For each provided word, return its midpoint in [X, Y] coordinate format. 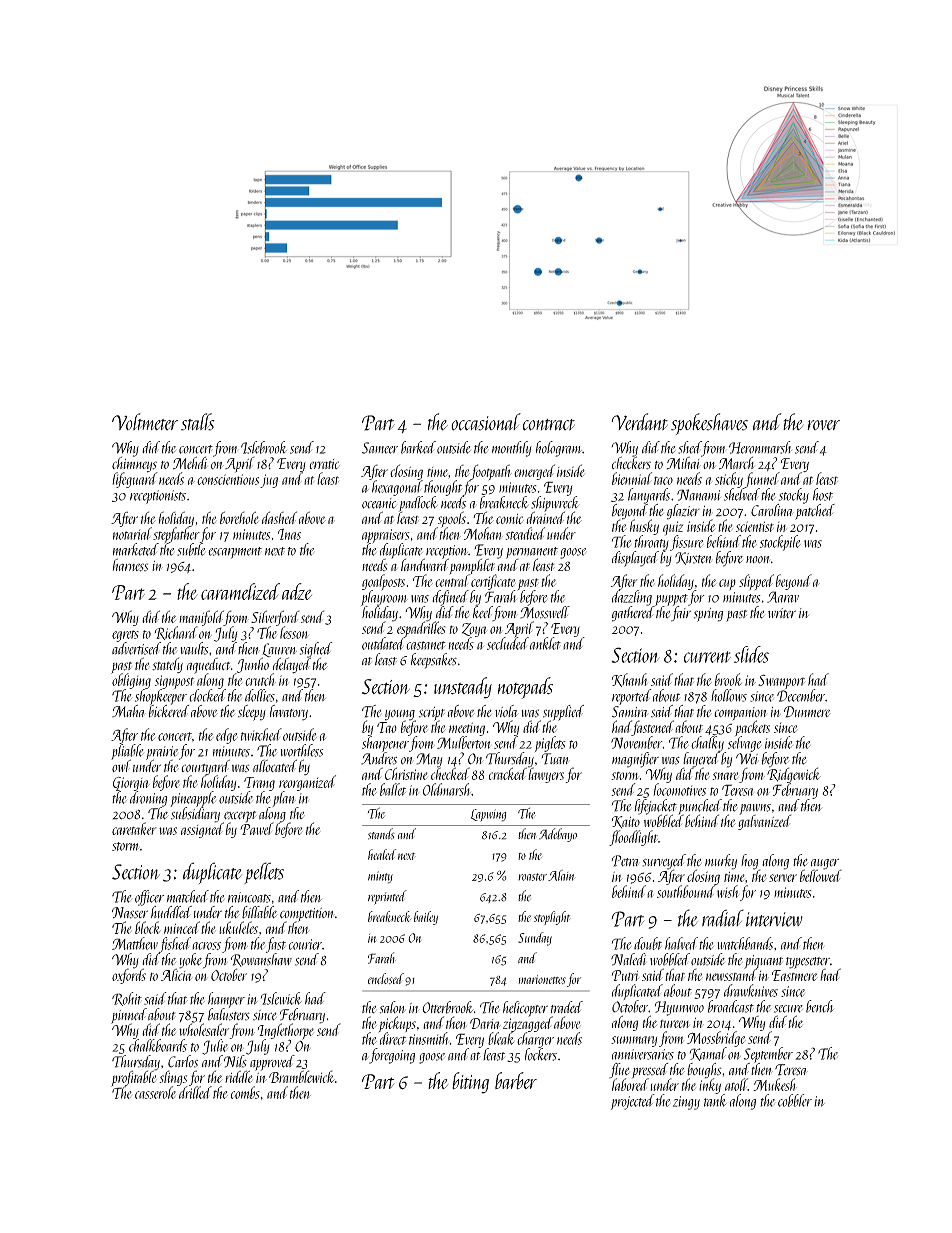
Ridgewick [794, 775]
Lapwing [488, 815]
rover [823, 425]
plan [284, 799]
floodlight [633, 838]
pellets [264, 873]
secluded [508, 643]
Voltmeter [145, 421]
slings [173, 1078]
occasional [486, 422]
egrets [125, 636]
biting [470, 1083]
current [707, 657]
